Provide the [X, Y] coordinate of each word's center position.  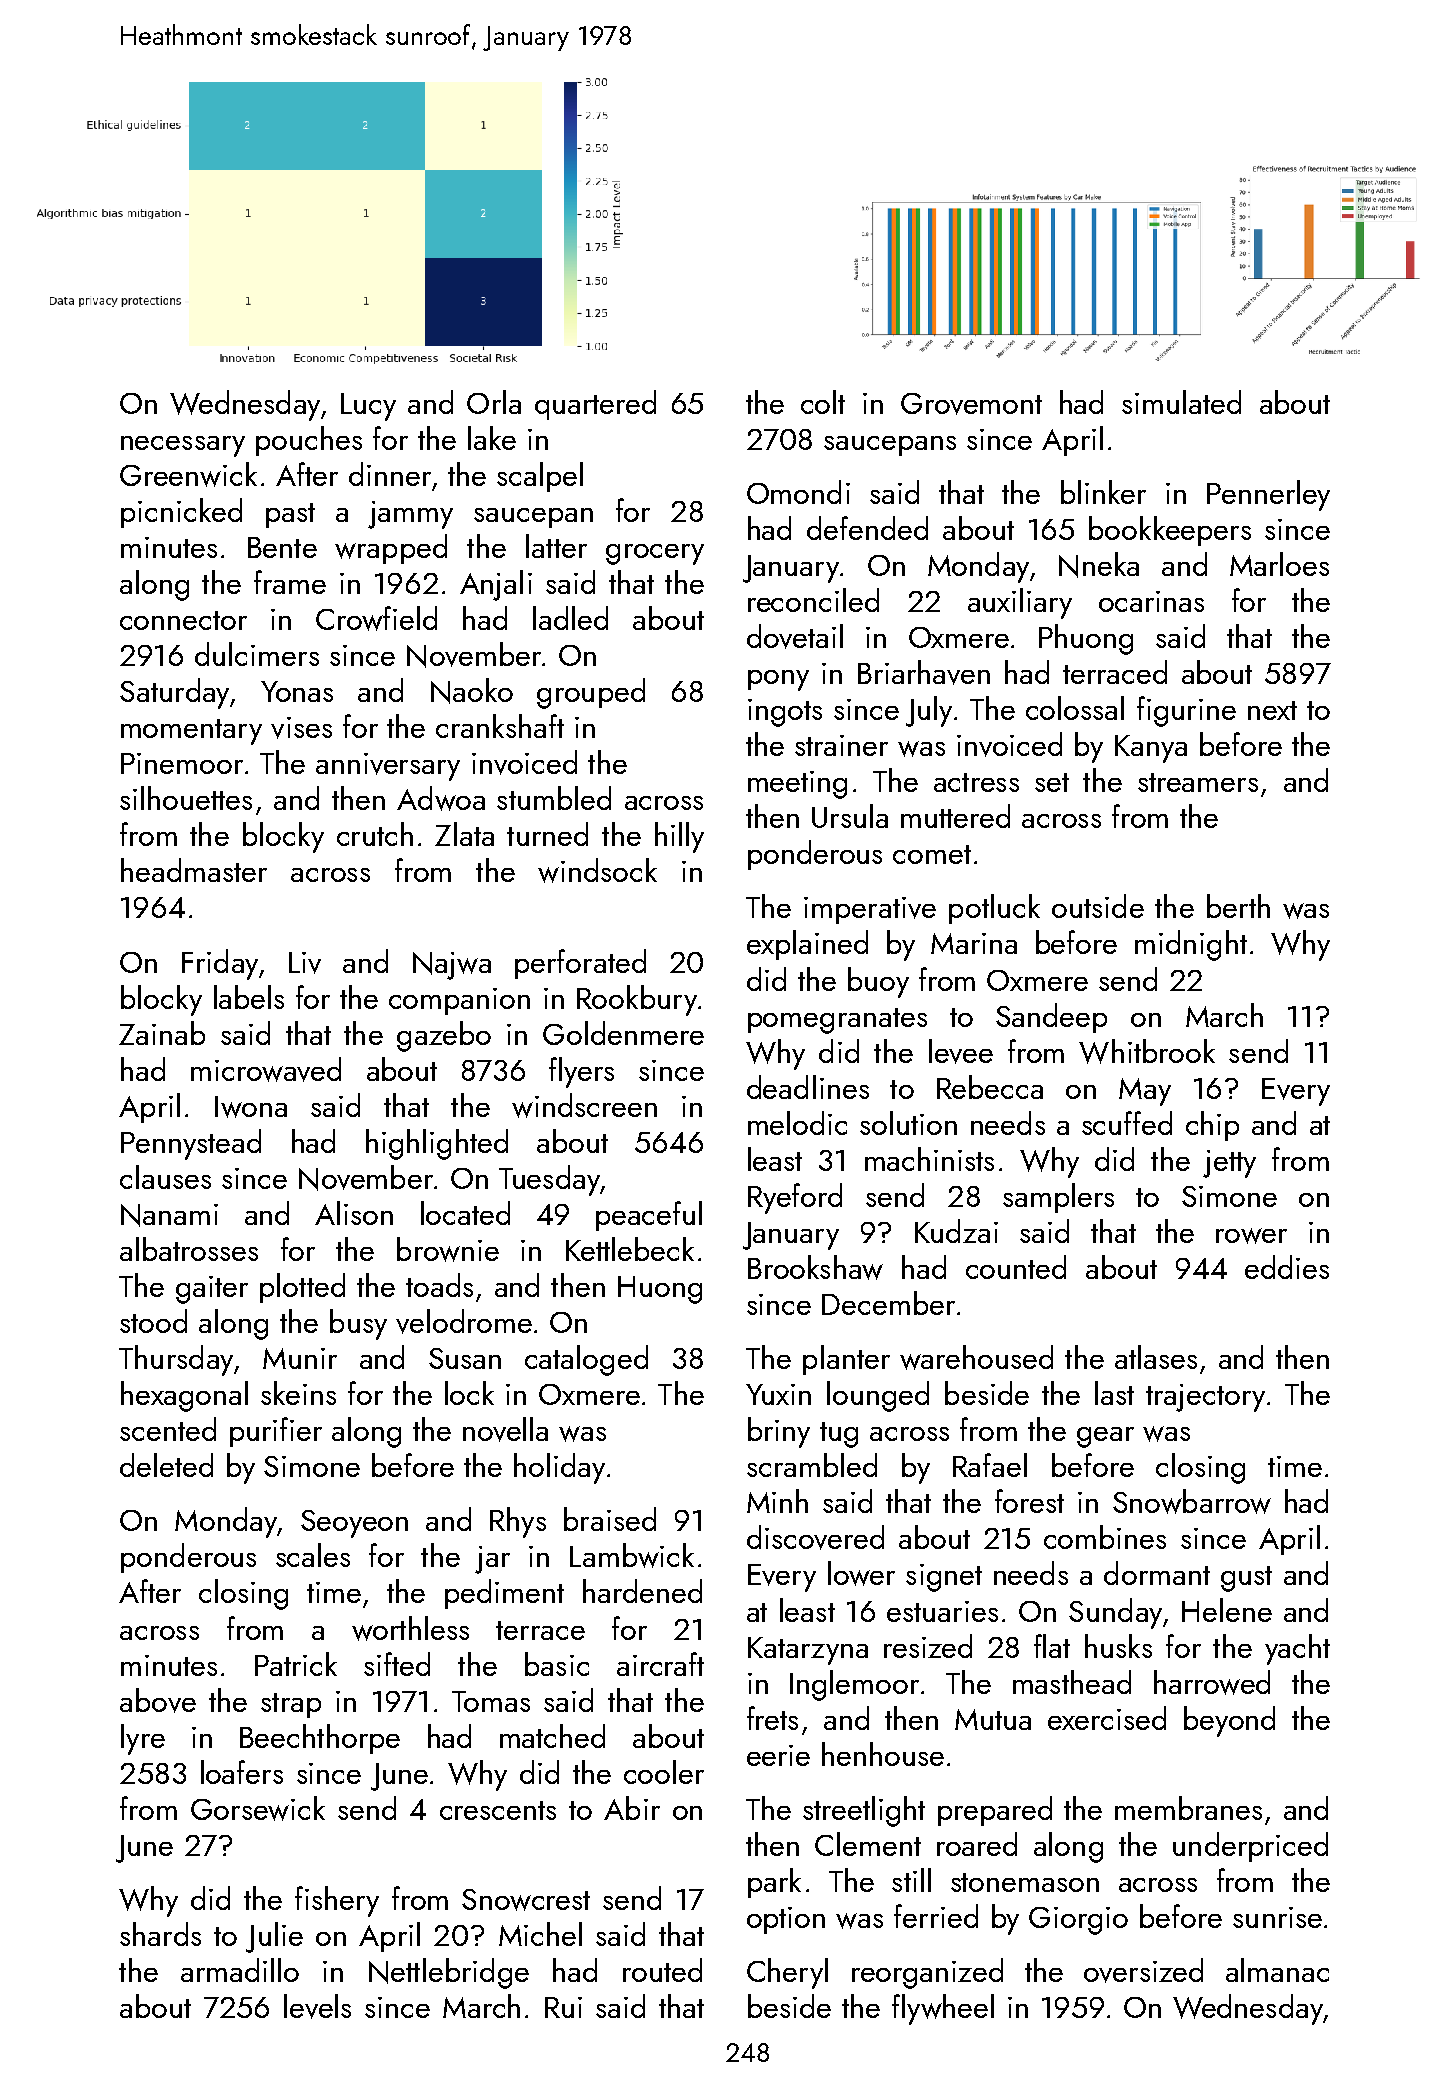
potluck [994, 909]
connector [183, 620]
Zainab [162, 1033]
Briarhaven [924, 672]
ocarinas [1151, 601]
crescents [498, 1810]
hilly [679, 837]
